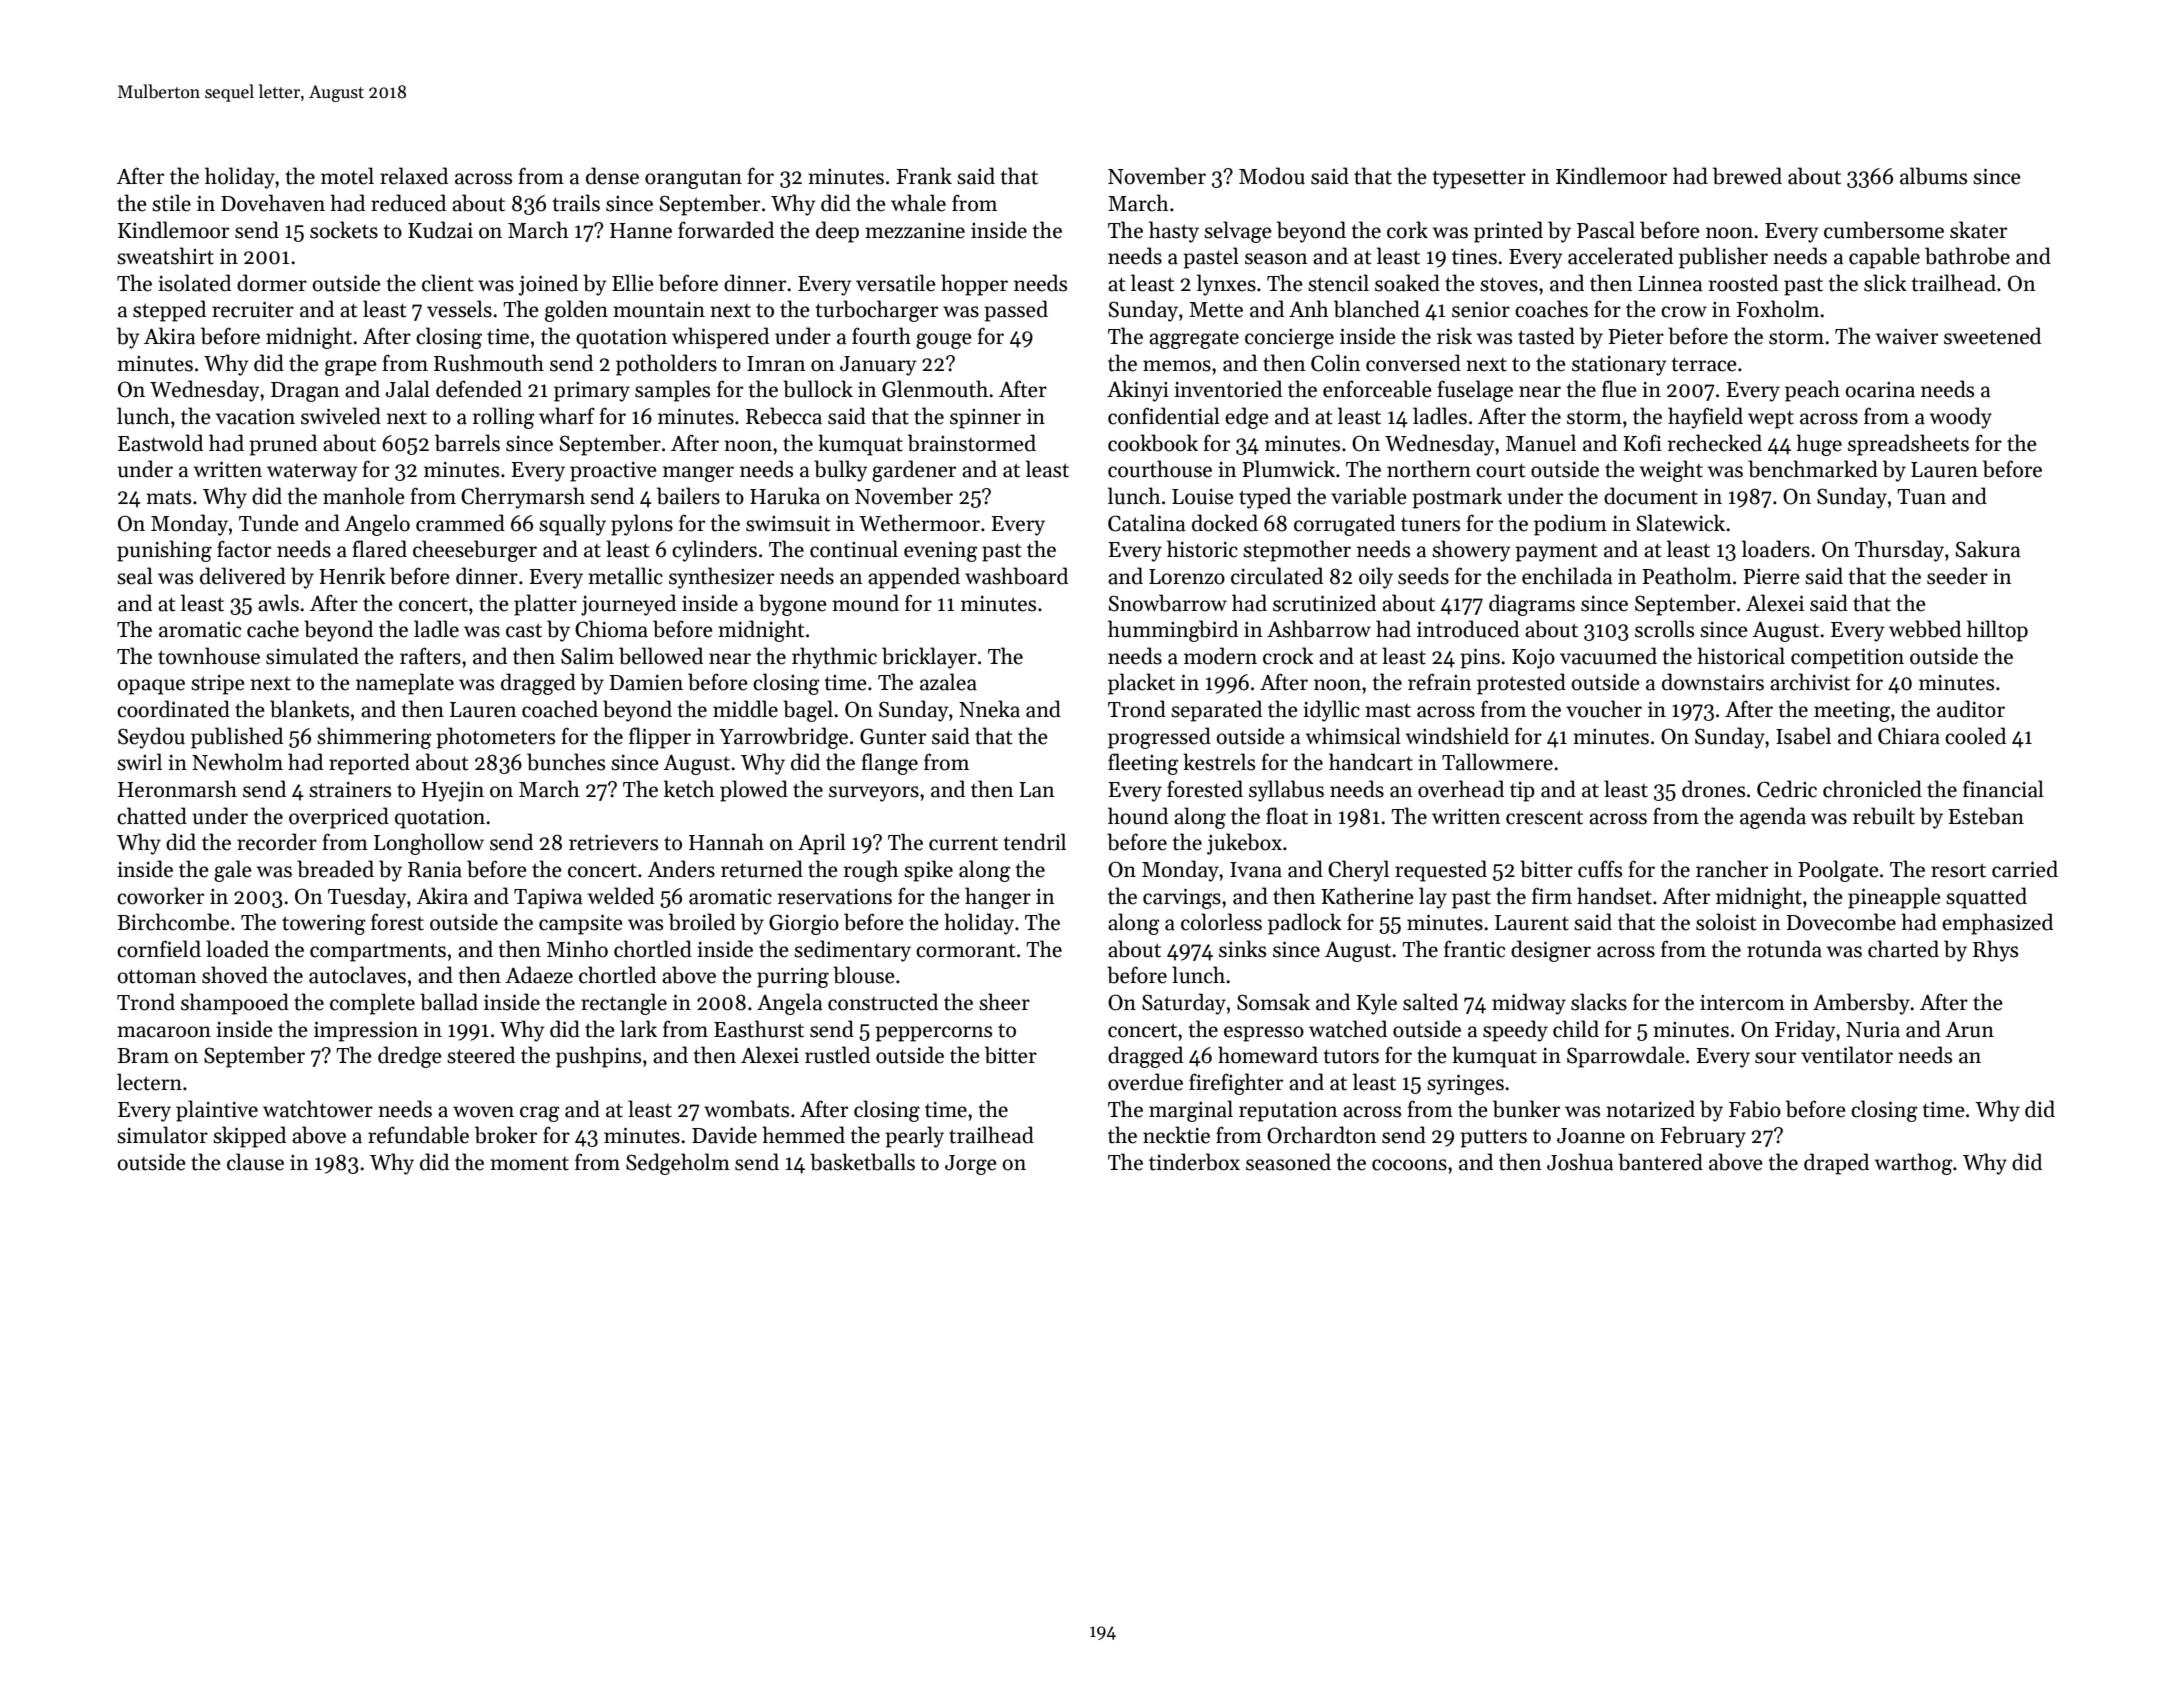 The height and width of the page is (1683, 2178). What do you see at coordinates (1289, 339) in the page?
I see `concierge` at bounding box center [1289, 339].
